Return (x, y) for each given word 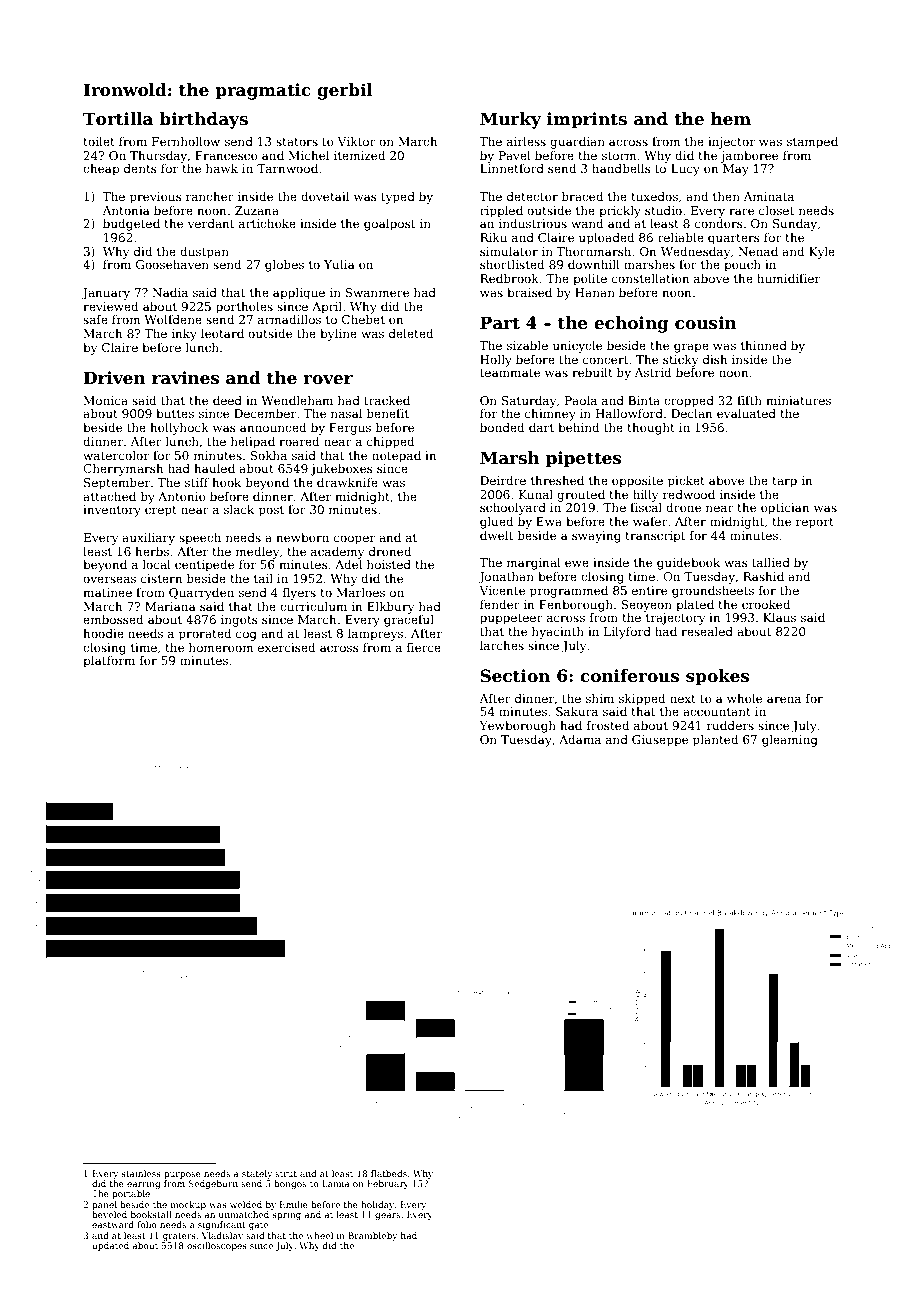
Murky (510, 120)
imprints (587, 120)
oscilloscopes (217, 1246)
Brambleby (372, 1236)
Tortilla (118, 119)
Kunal (536, 494)
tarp (784, 482)
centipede (204, 566)
